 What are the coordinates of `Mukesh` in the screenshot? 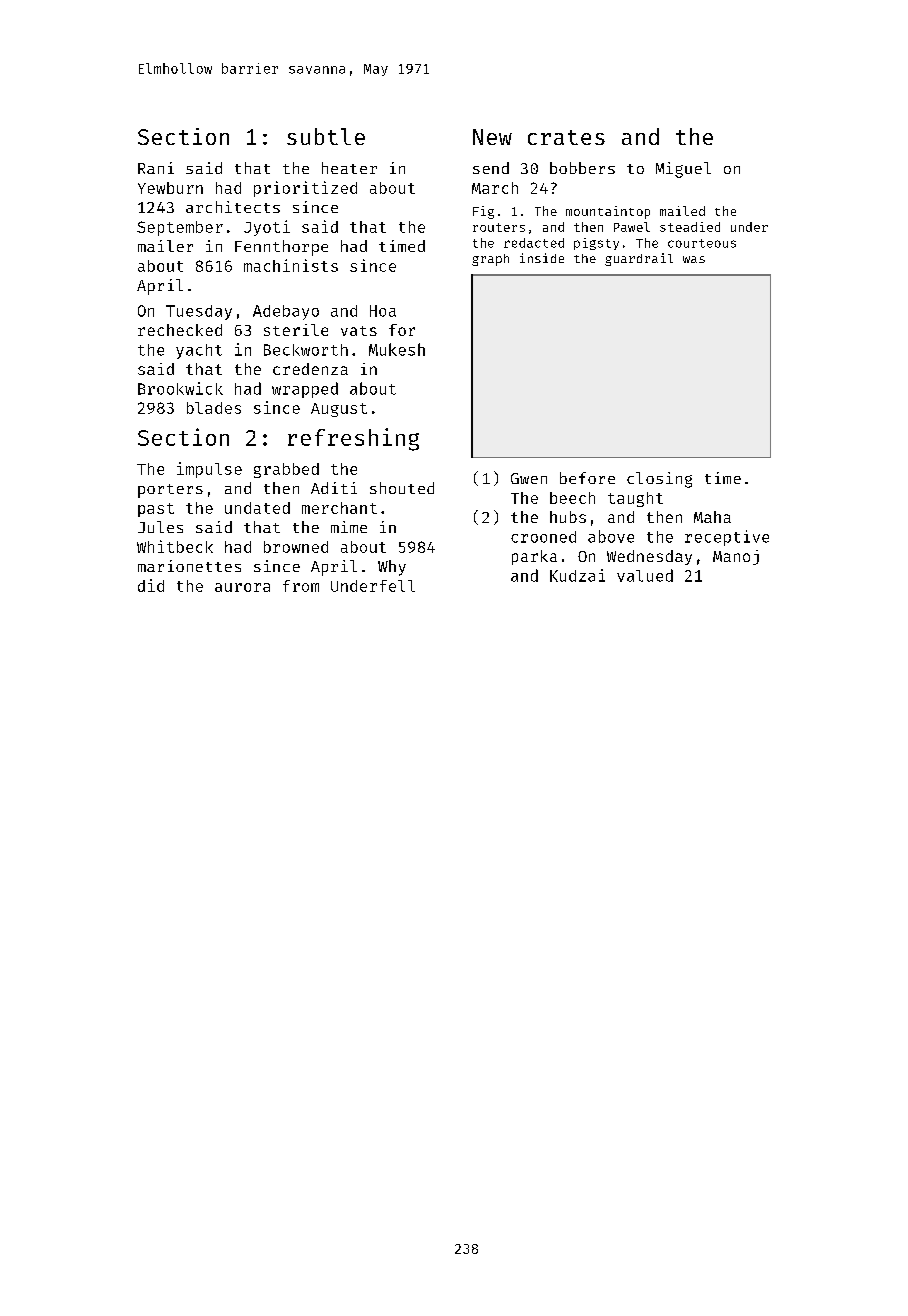 It's located at (397, 349).
